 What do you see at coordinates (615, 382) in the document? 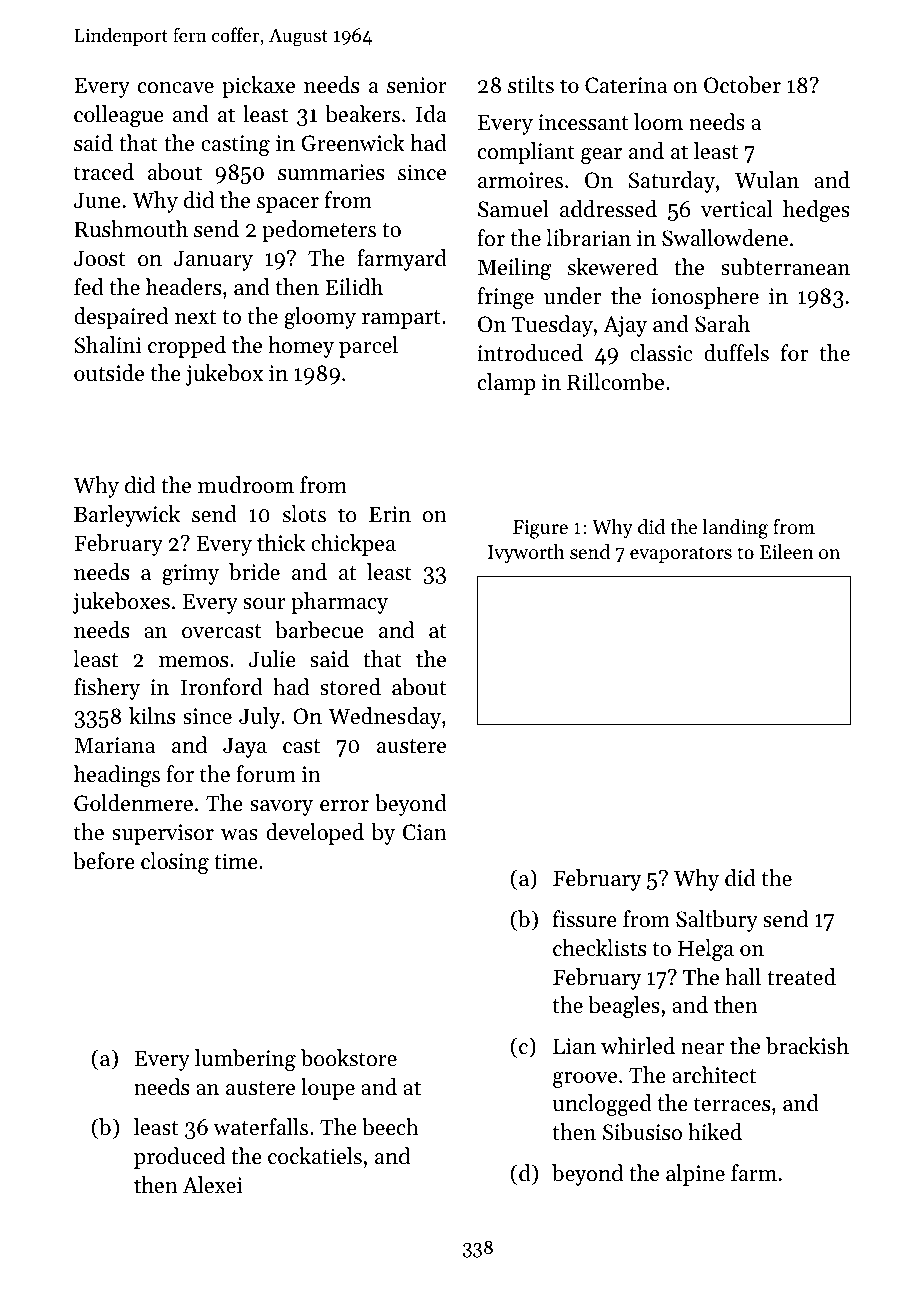
I see `Rillcombe` at bounding box center [615, 382].
